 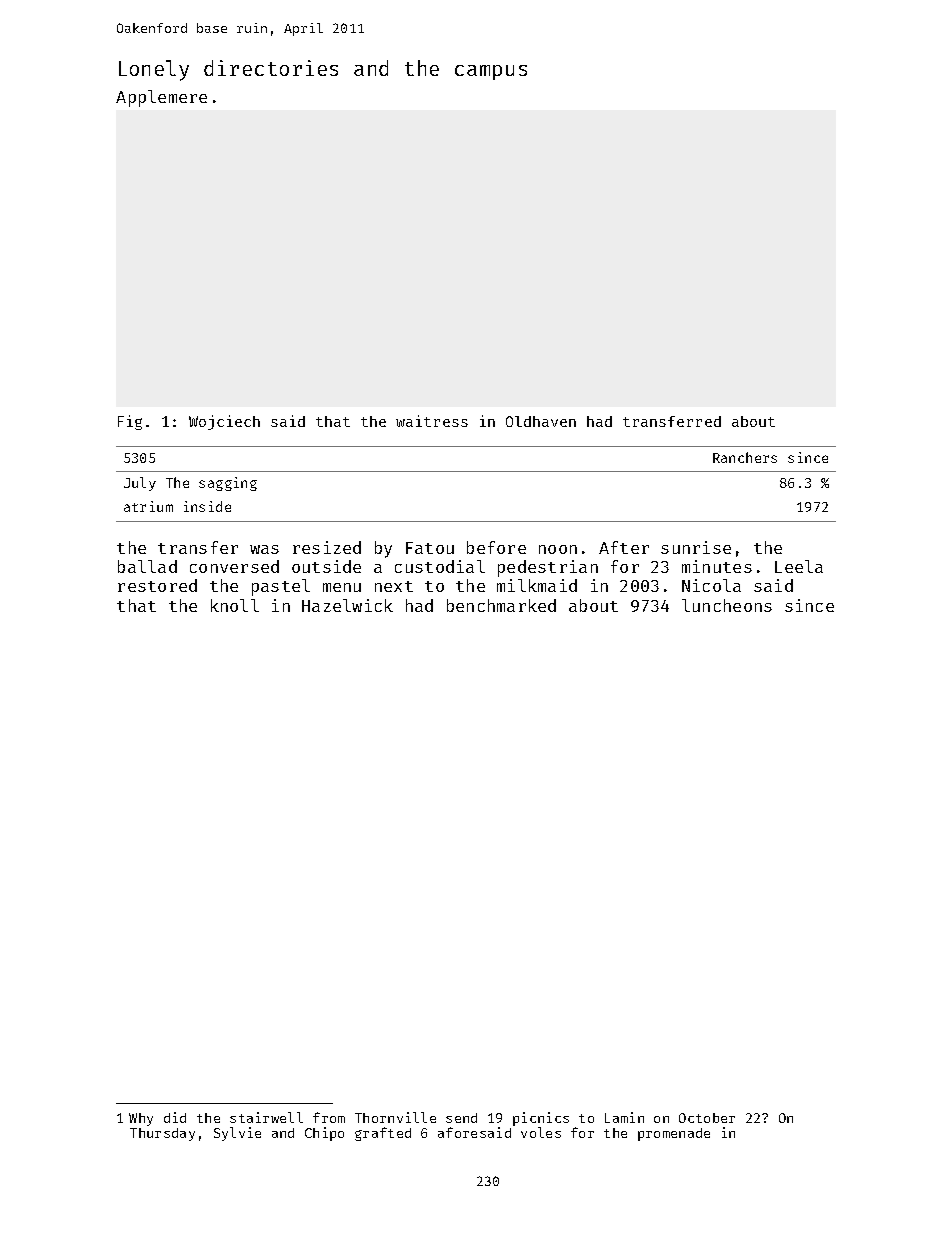 What do you see at coordinates (235, 605) in the document?
I see `knoll` at bounding box center [235, 605].
